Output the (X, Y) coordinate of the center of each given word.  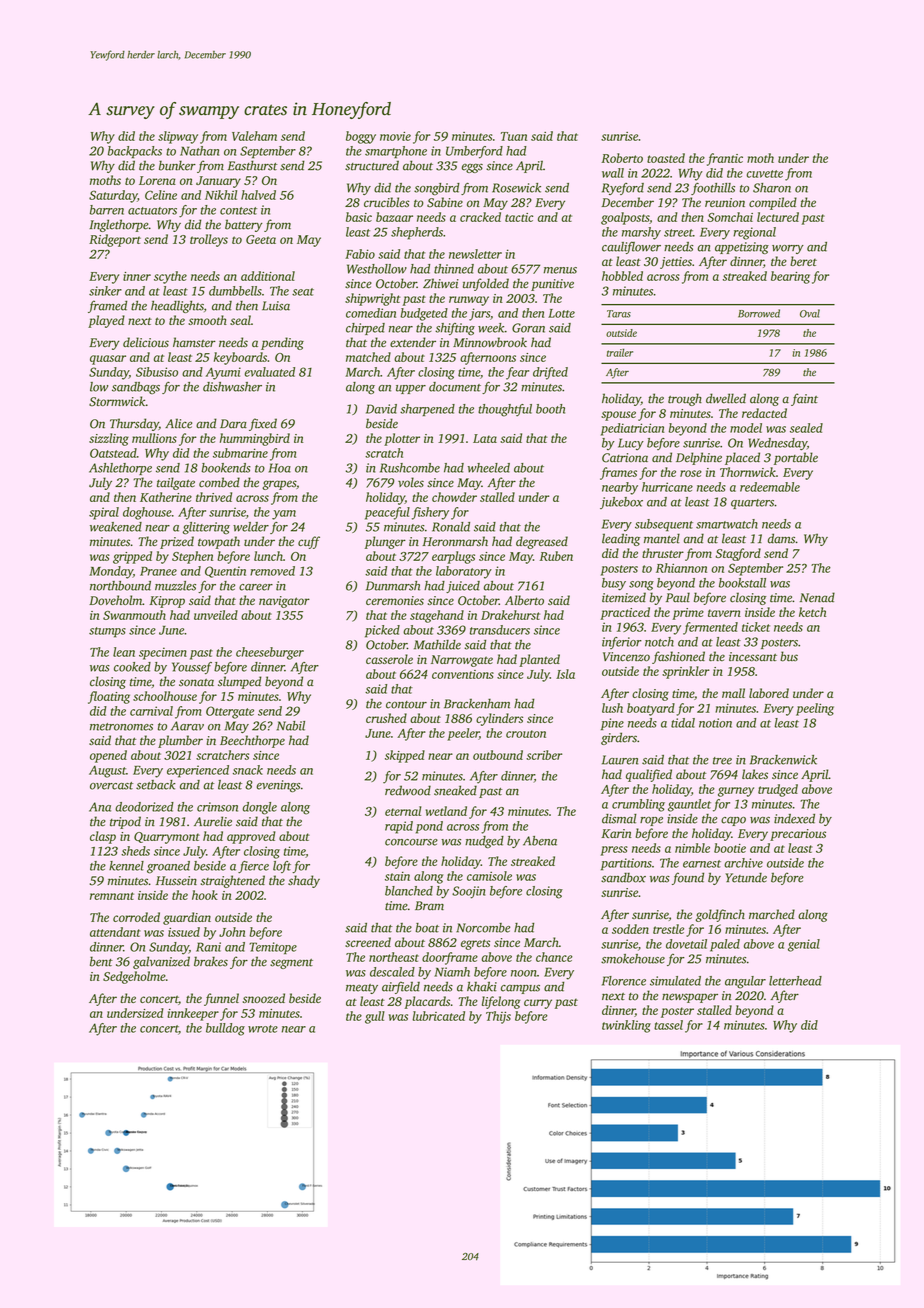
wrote (263, 1029)
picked (382, 631)
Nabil (291, 726)
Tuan (514, 136)
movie (395, 136)
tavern (724, 613)
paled (725, 945)
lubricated (438, 1016)
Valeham (254, 136)
